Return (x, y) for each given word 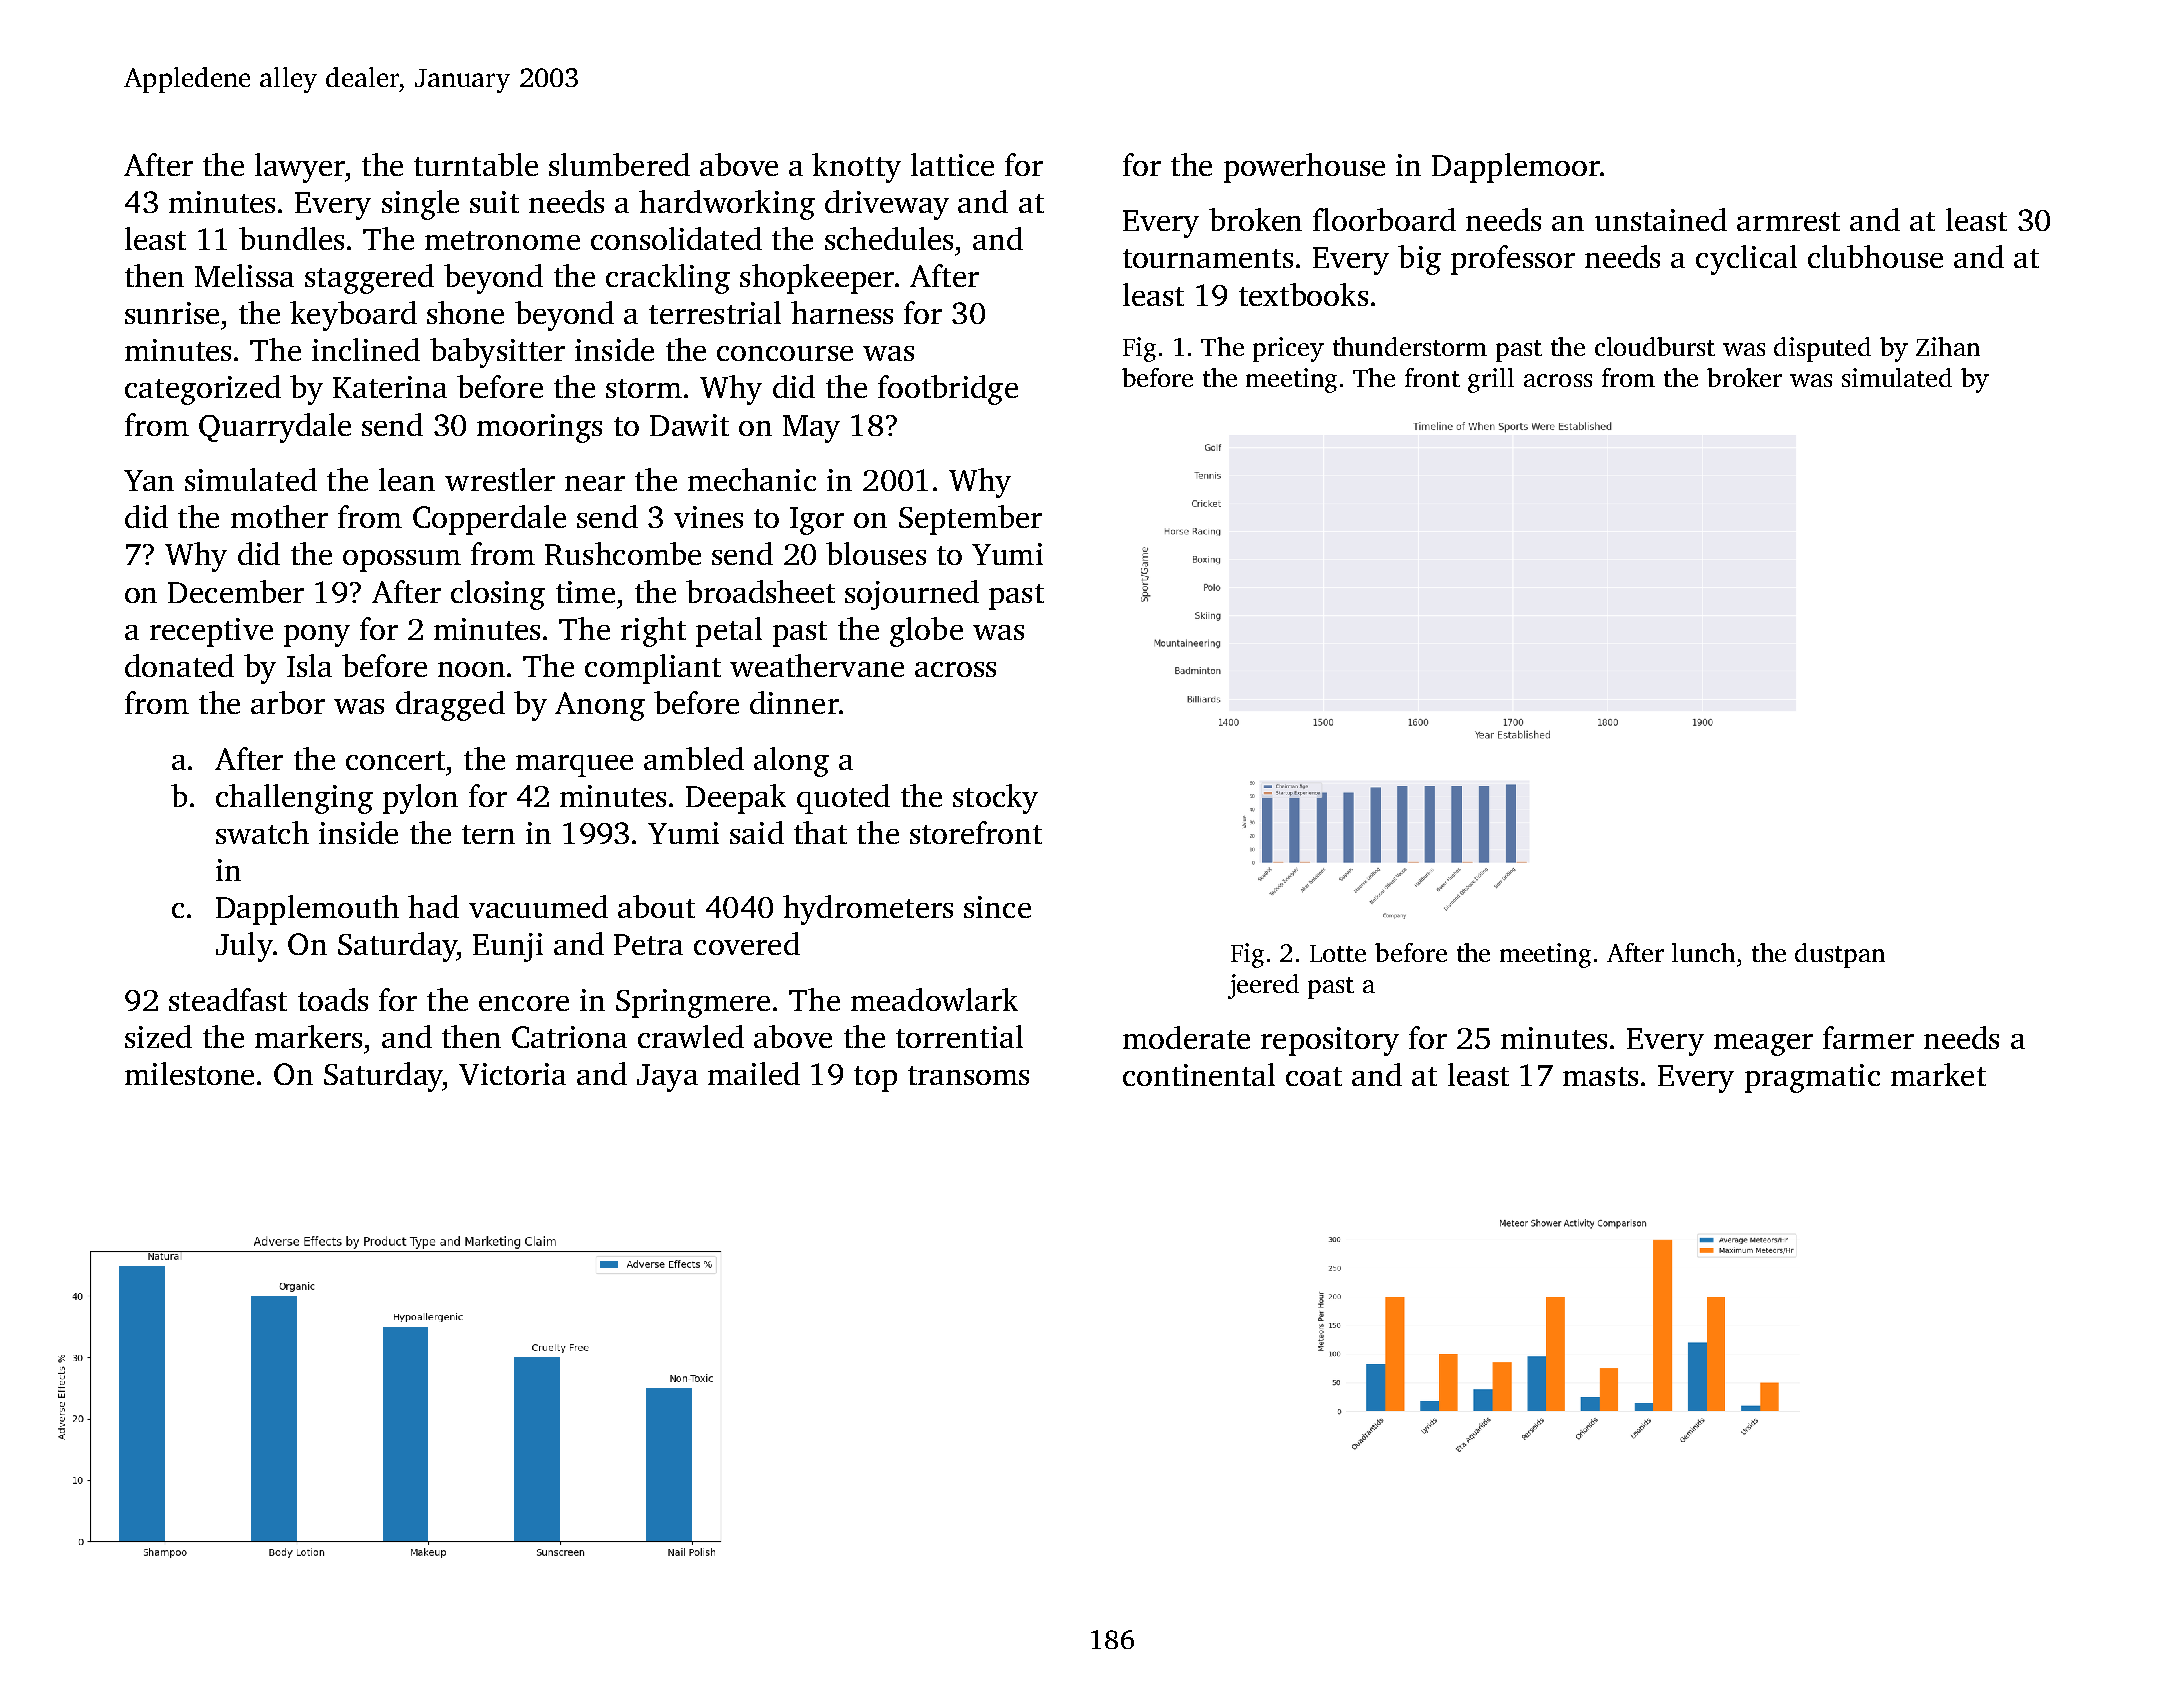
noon (471, 669)
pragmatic (1812, 1078)
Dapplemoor (1516, 168)
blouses (876, 553)
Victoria (512, 1074)
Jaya (667, 1078)
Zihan (1948, 346)
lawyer (300, 168)
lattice (952, 164)
